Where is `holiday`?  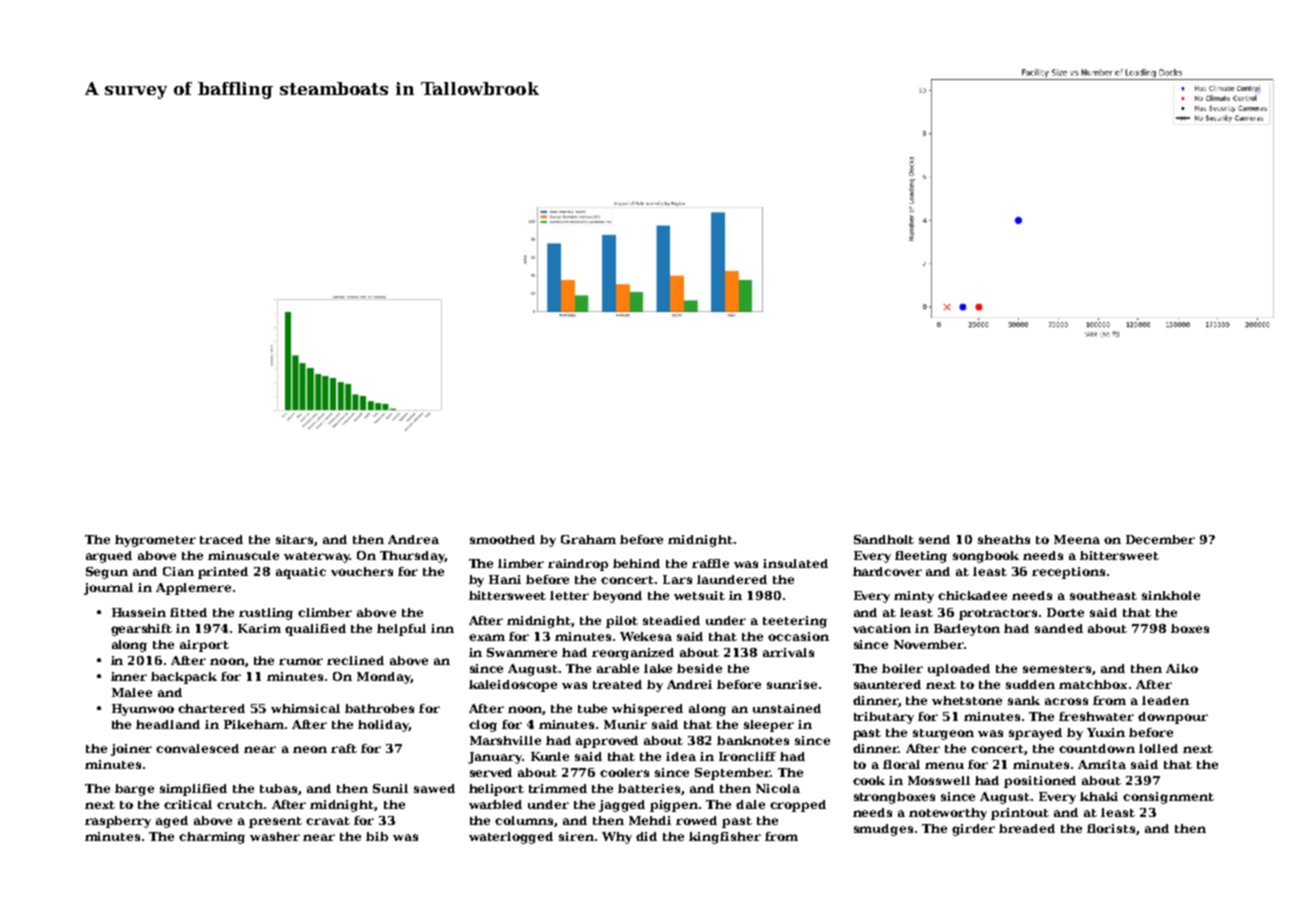 holiday is located at coordinates (383, 726).
